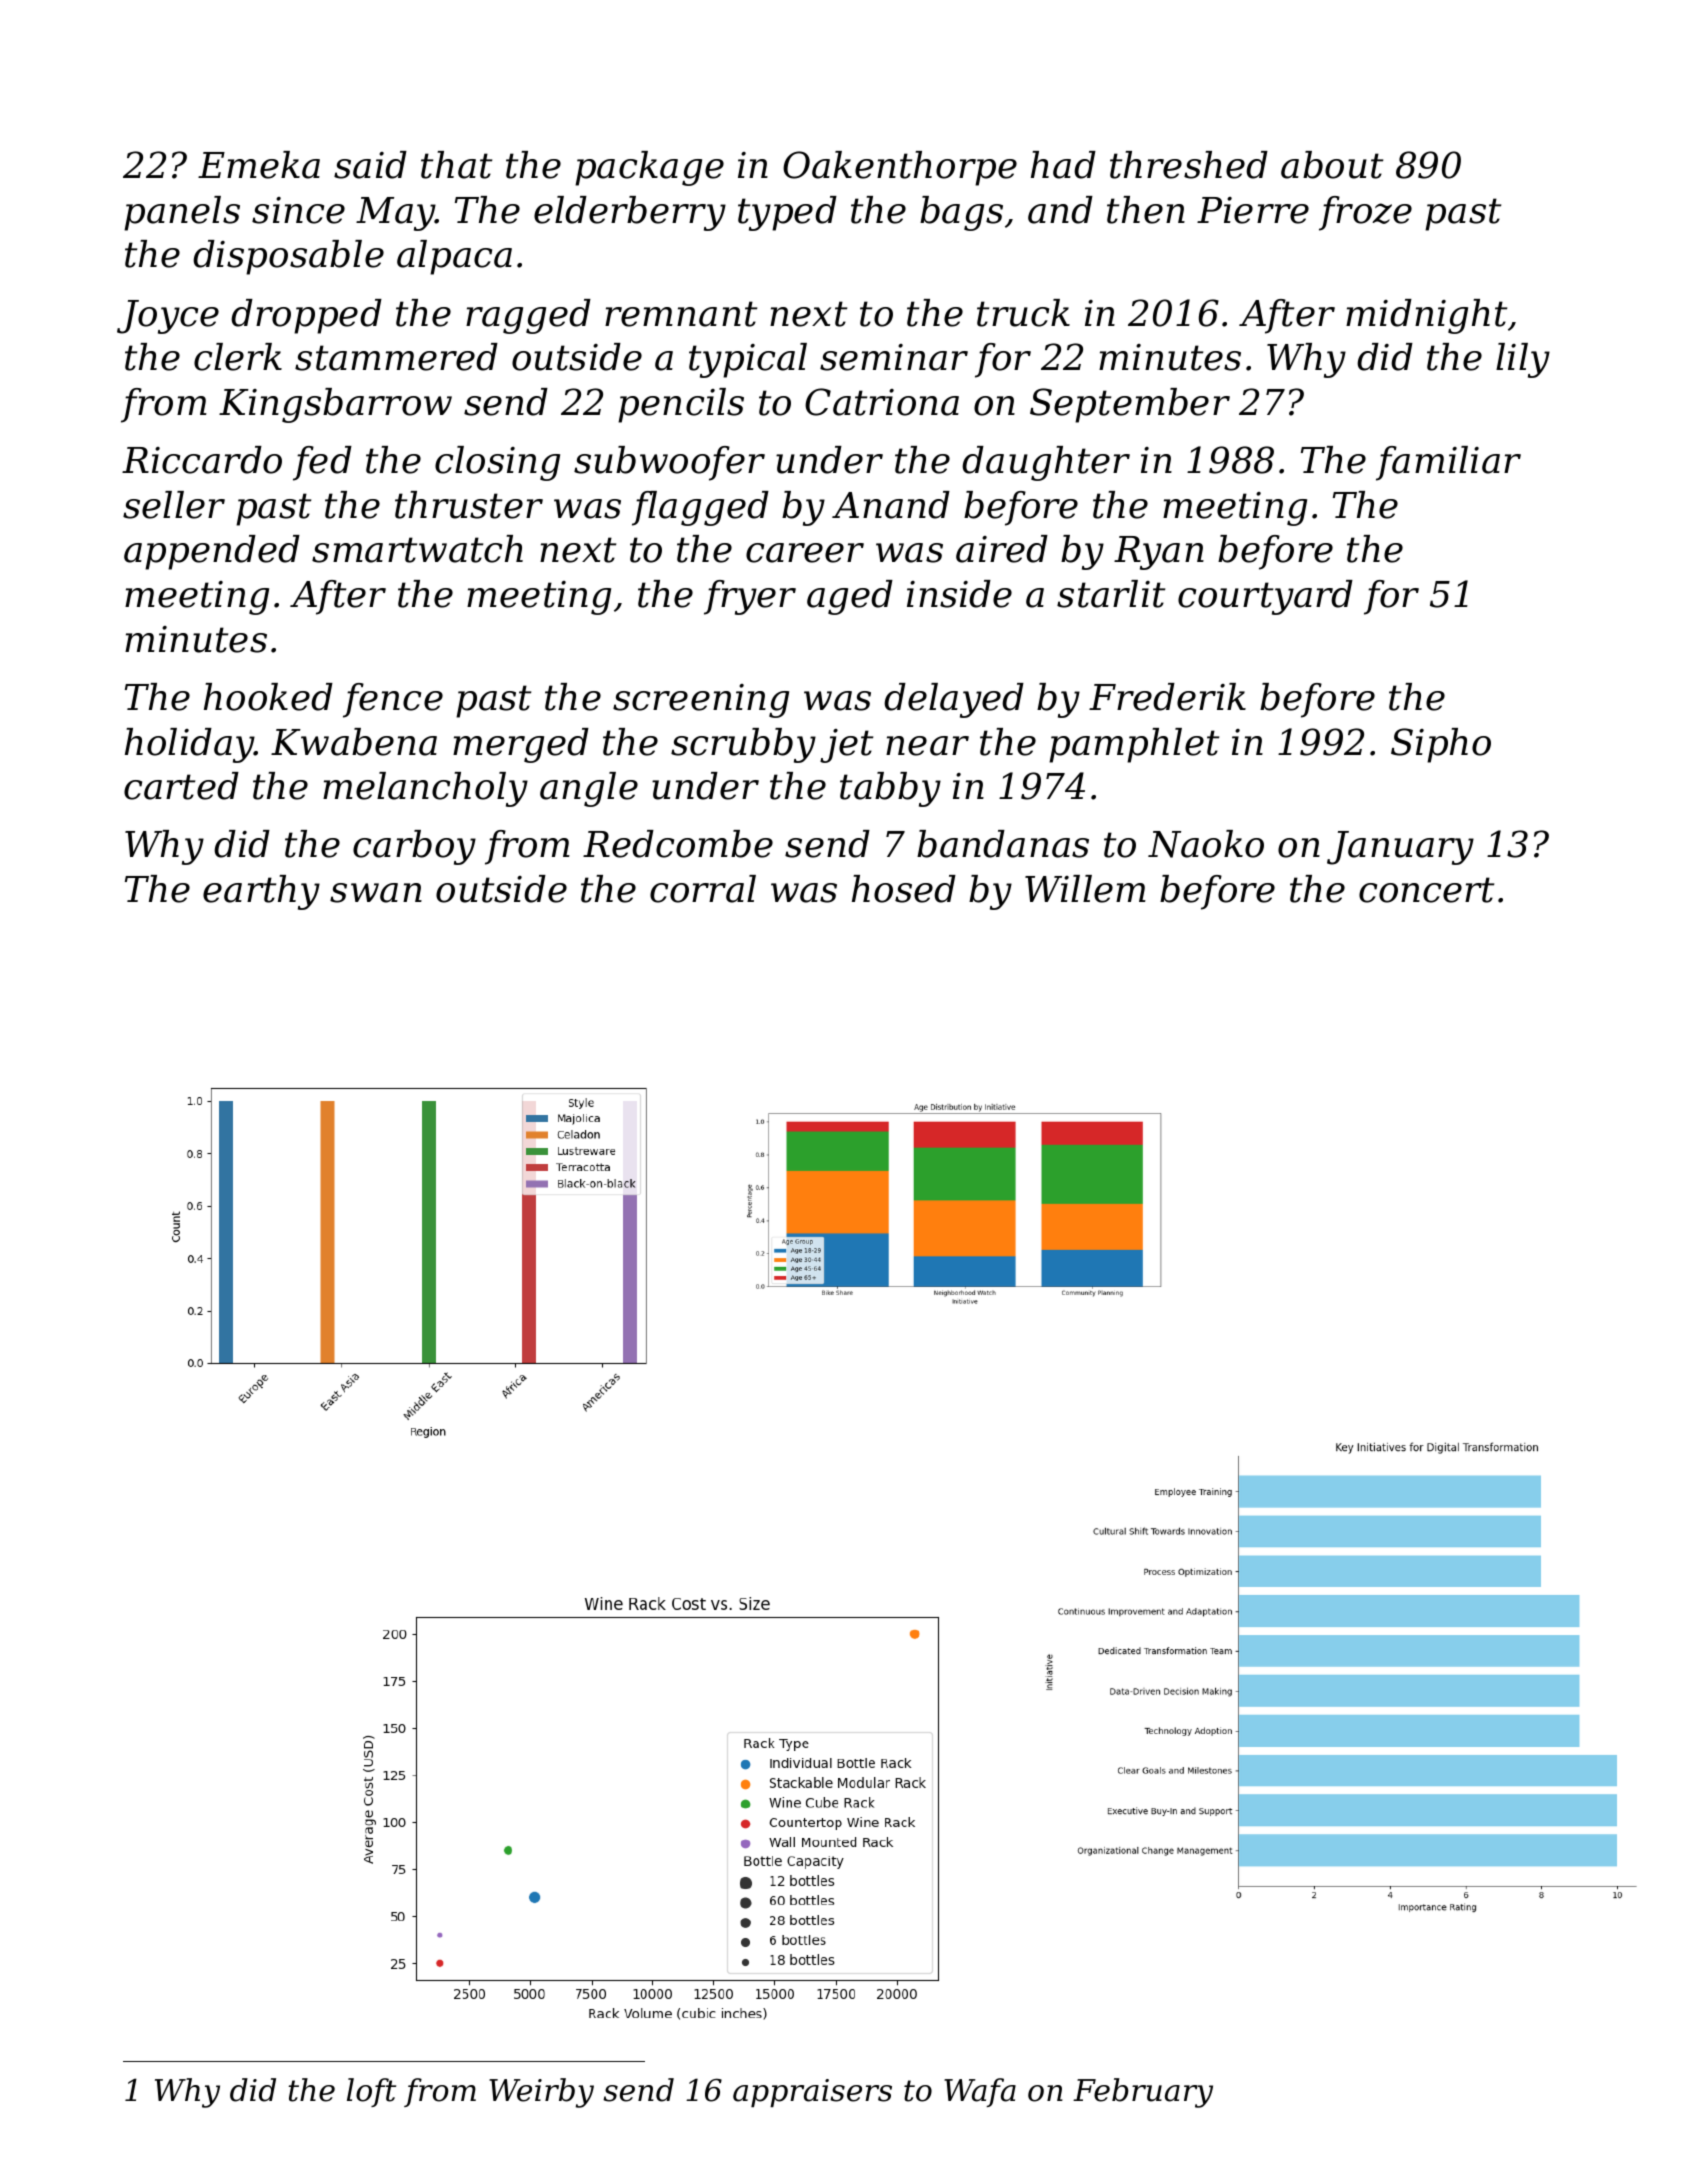 This screenshot has height=2178, width=1683. Describe the element at coordinates (703, 889) in the screenshot. I see `corral` at that location.
